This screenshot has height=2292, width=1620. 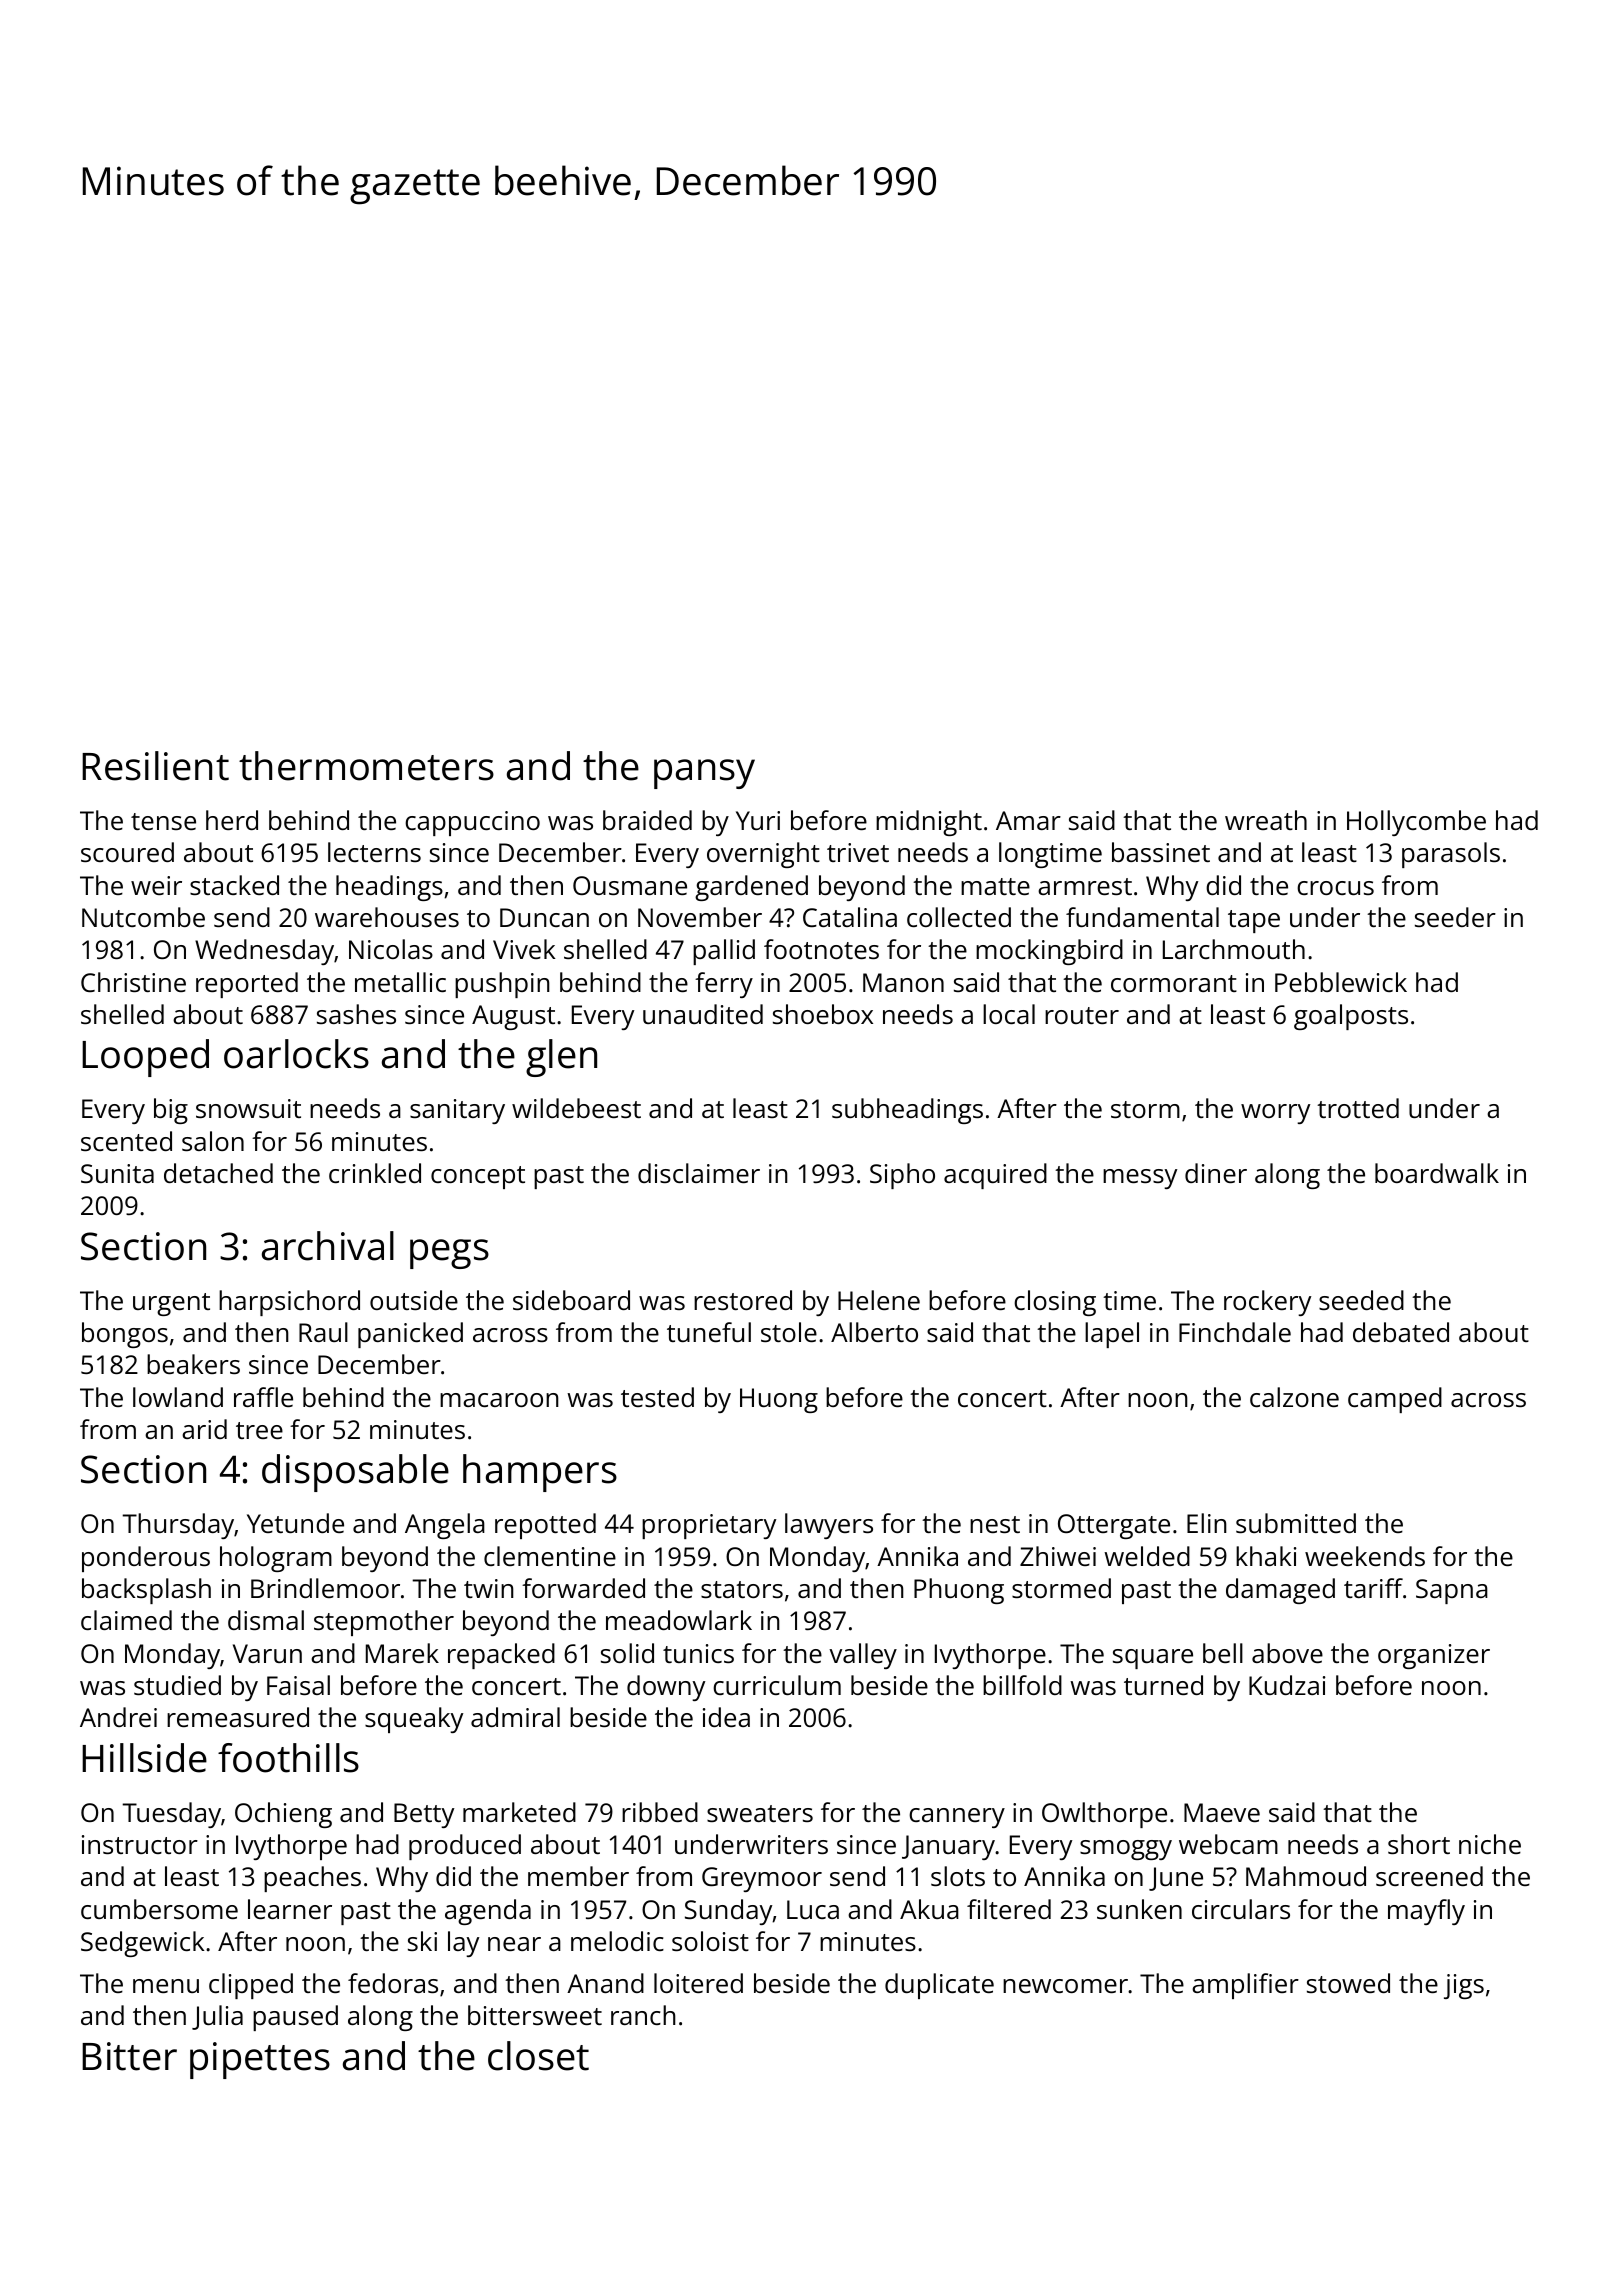 What do you see at coordinates (499, 1400) in the screenshot?
I see `macaroon` at bounding box center [499, 1400].
